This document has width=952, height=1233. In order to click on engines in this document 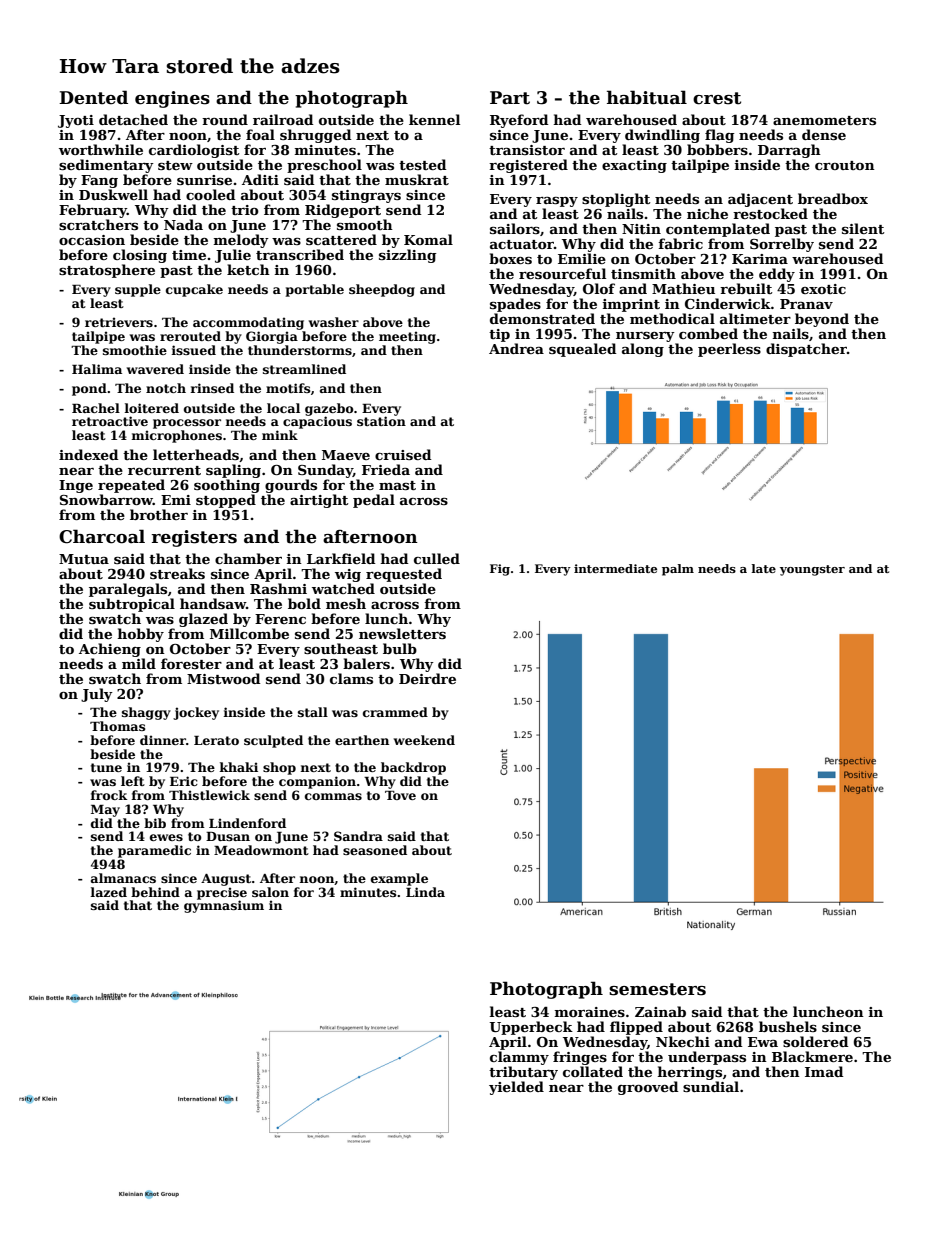, I will do `click(172, 99)`.
